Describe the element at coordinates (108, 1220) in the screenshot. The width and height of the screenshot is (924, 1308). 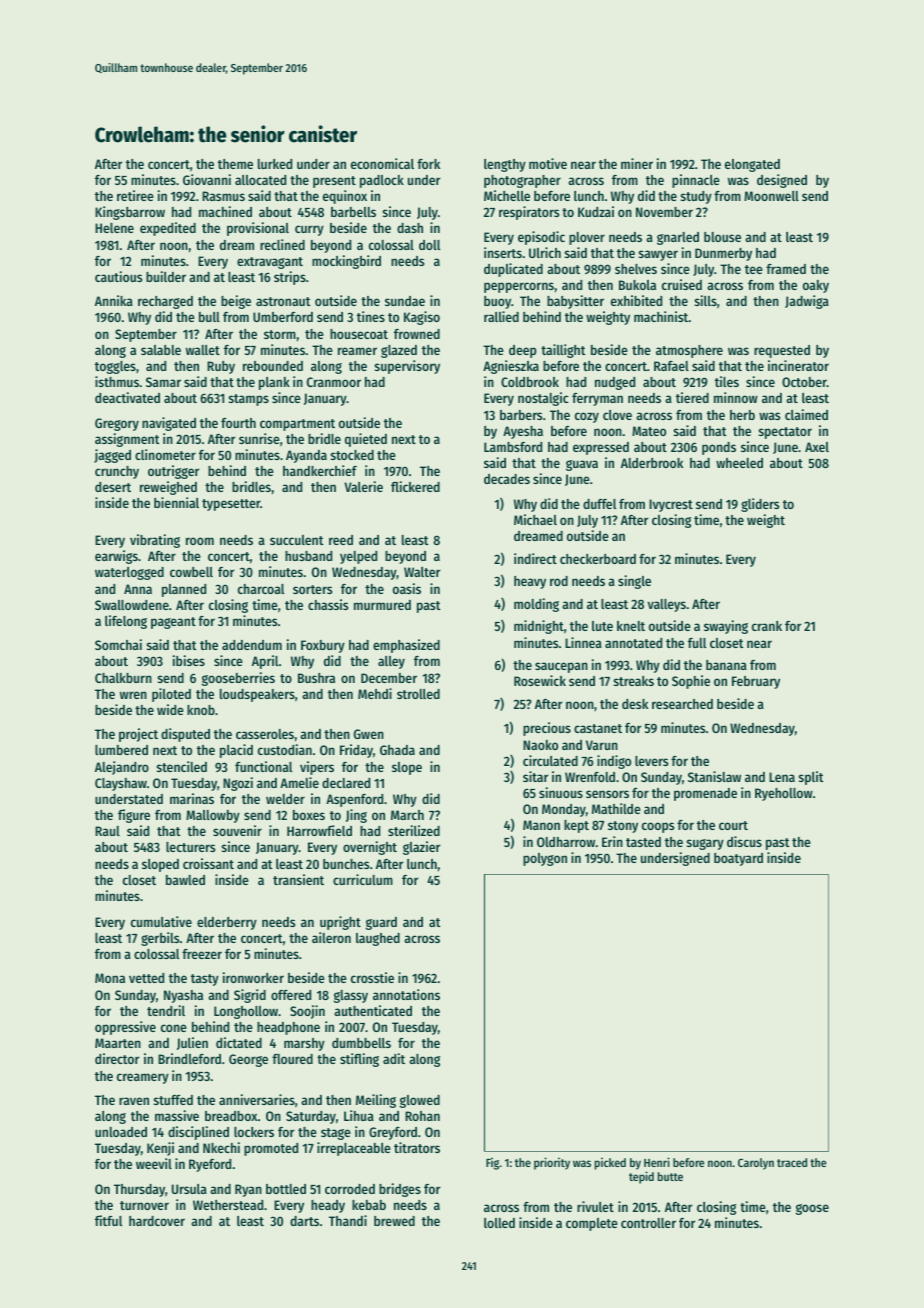
I see `fitful` at that location.
